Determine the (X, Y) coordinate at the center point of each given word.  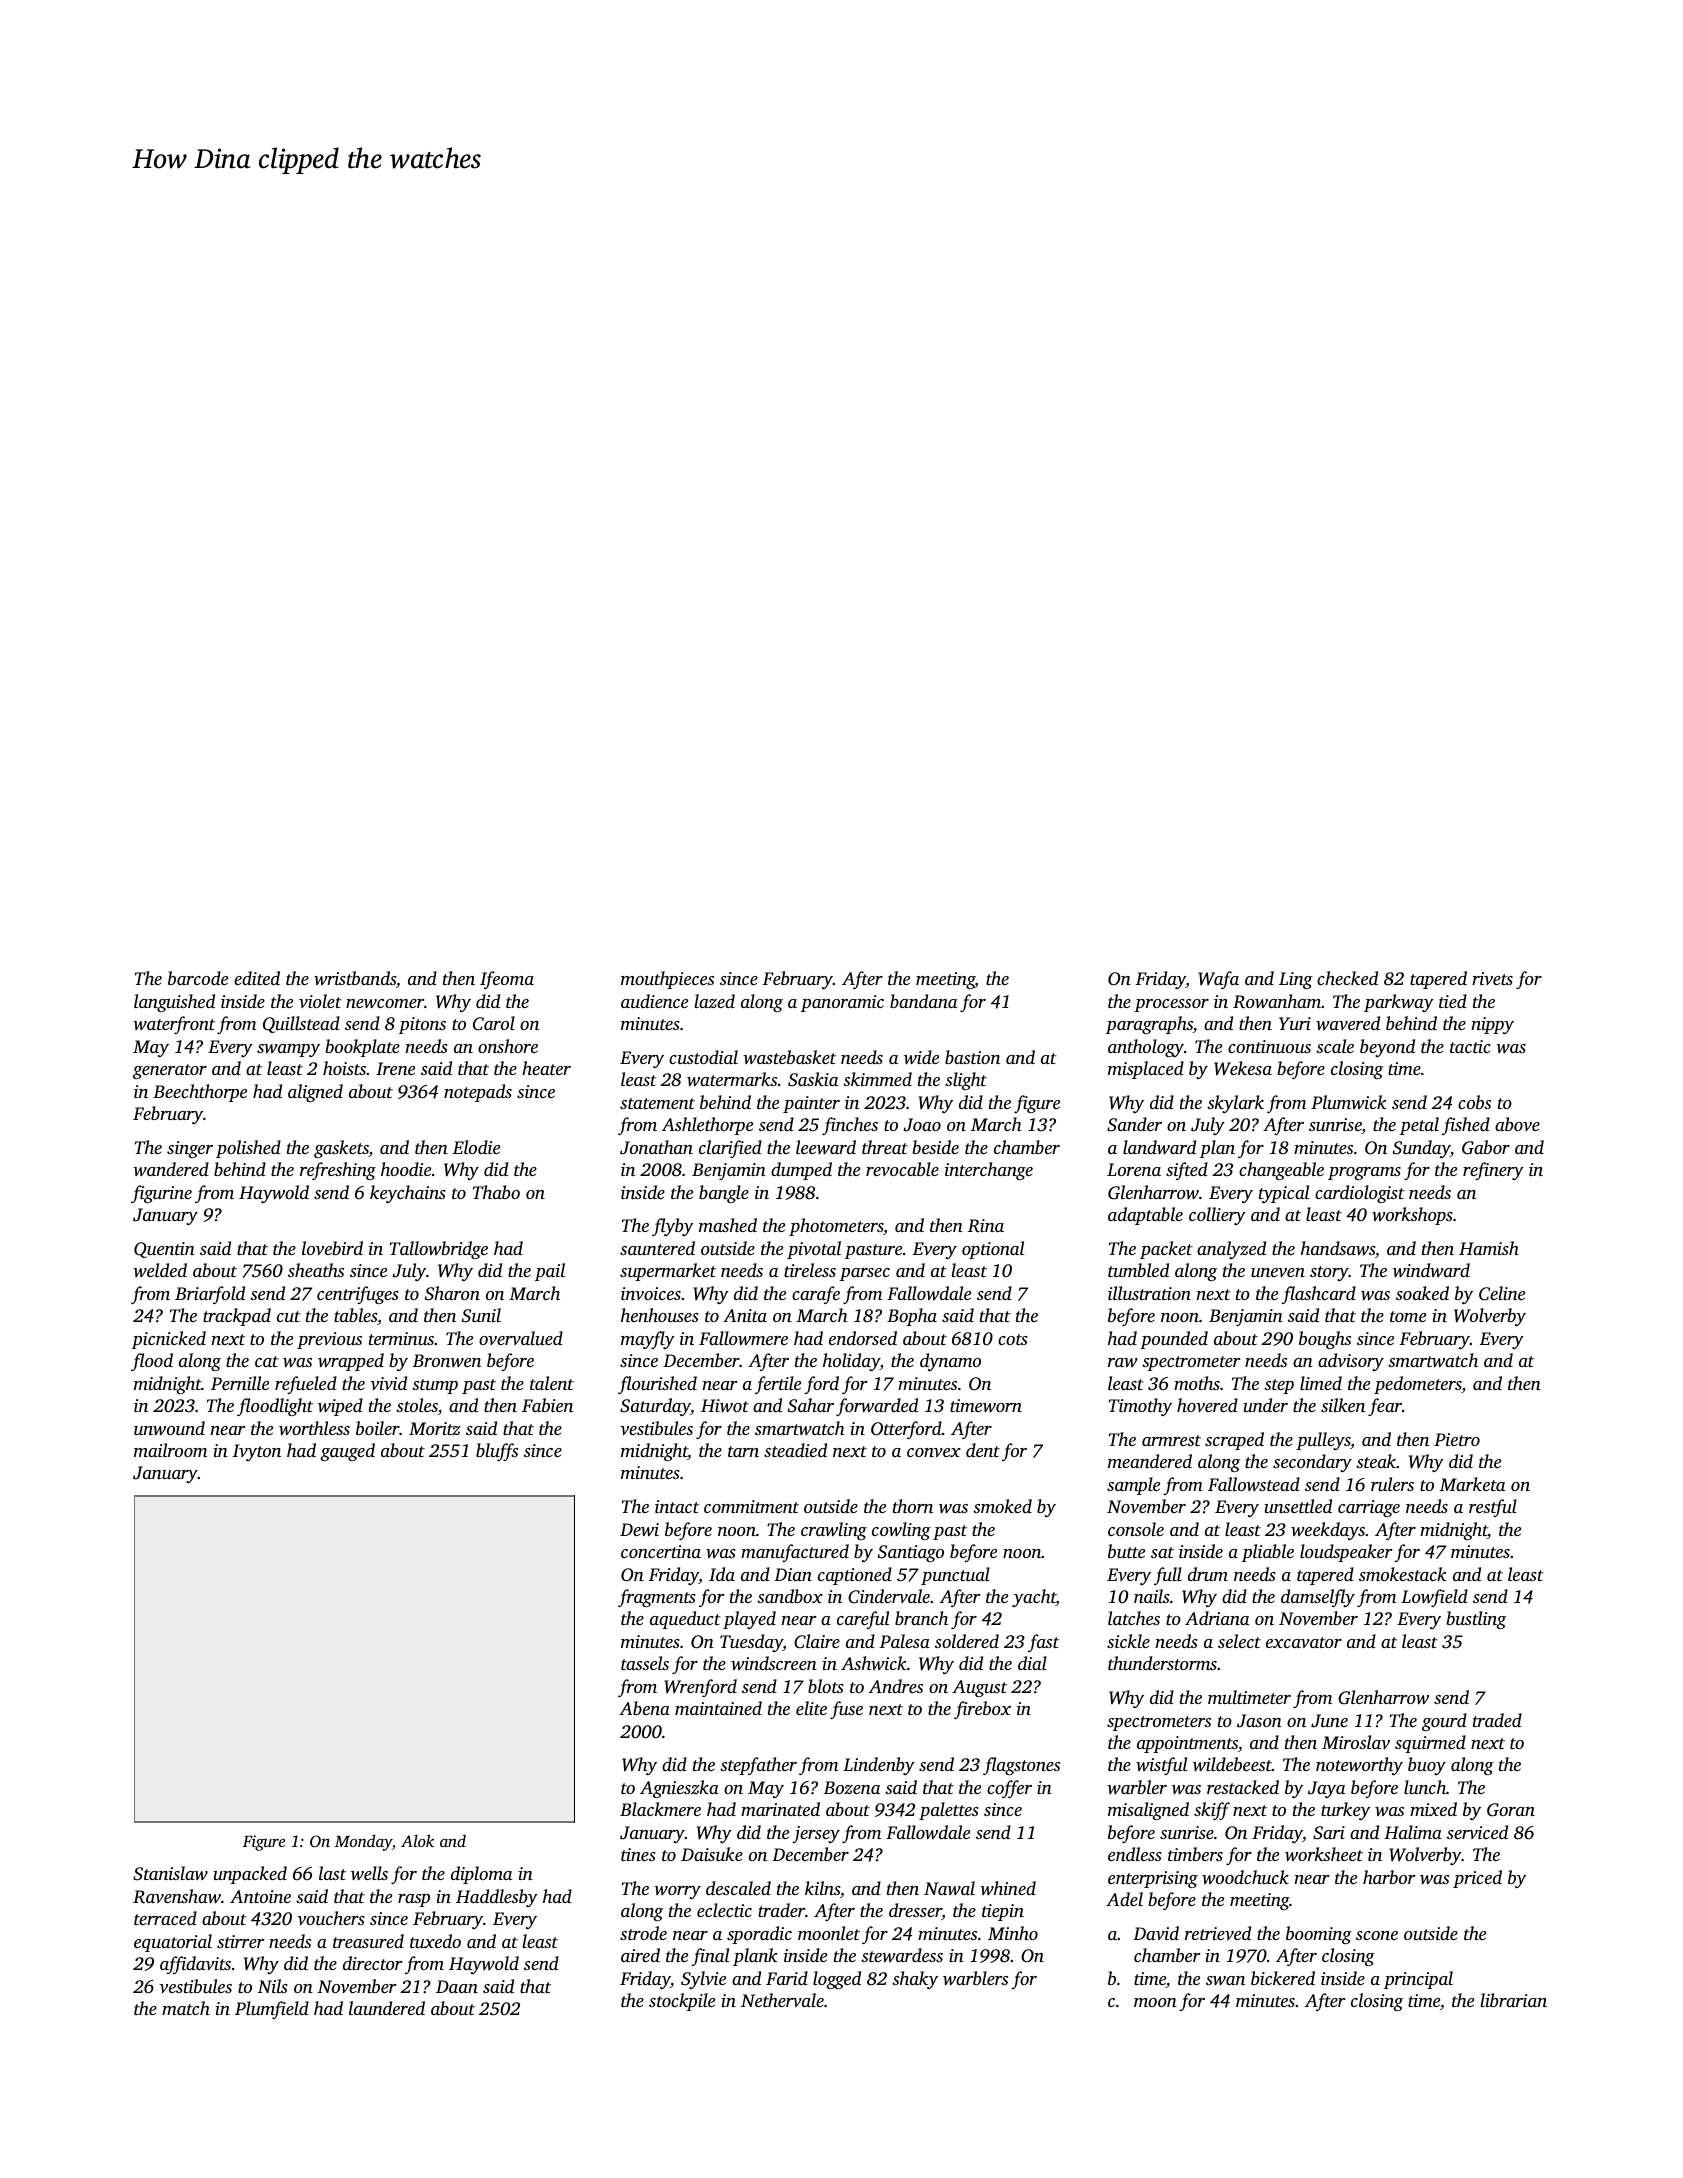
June (1329, 1721)
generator (170, 1071)
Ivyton (257, 1452)
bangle (724, 1194)
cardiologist (1360, 1194)
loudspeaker (1346, 1553)
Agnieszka (679, 1789)
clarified (730, 1149)
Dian (793, 1574)
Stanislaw (170, 1873)
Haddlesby (497, 1898)
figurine (161, 1194)
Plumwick (1349, 1102)
